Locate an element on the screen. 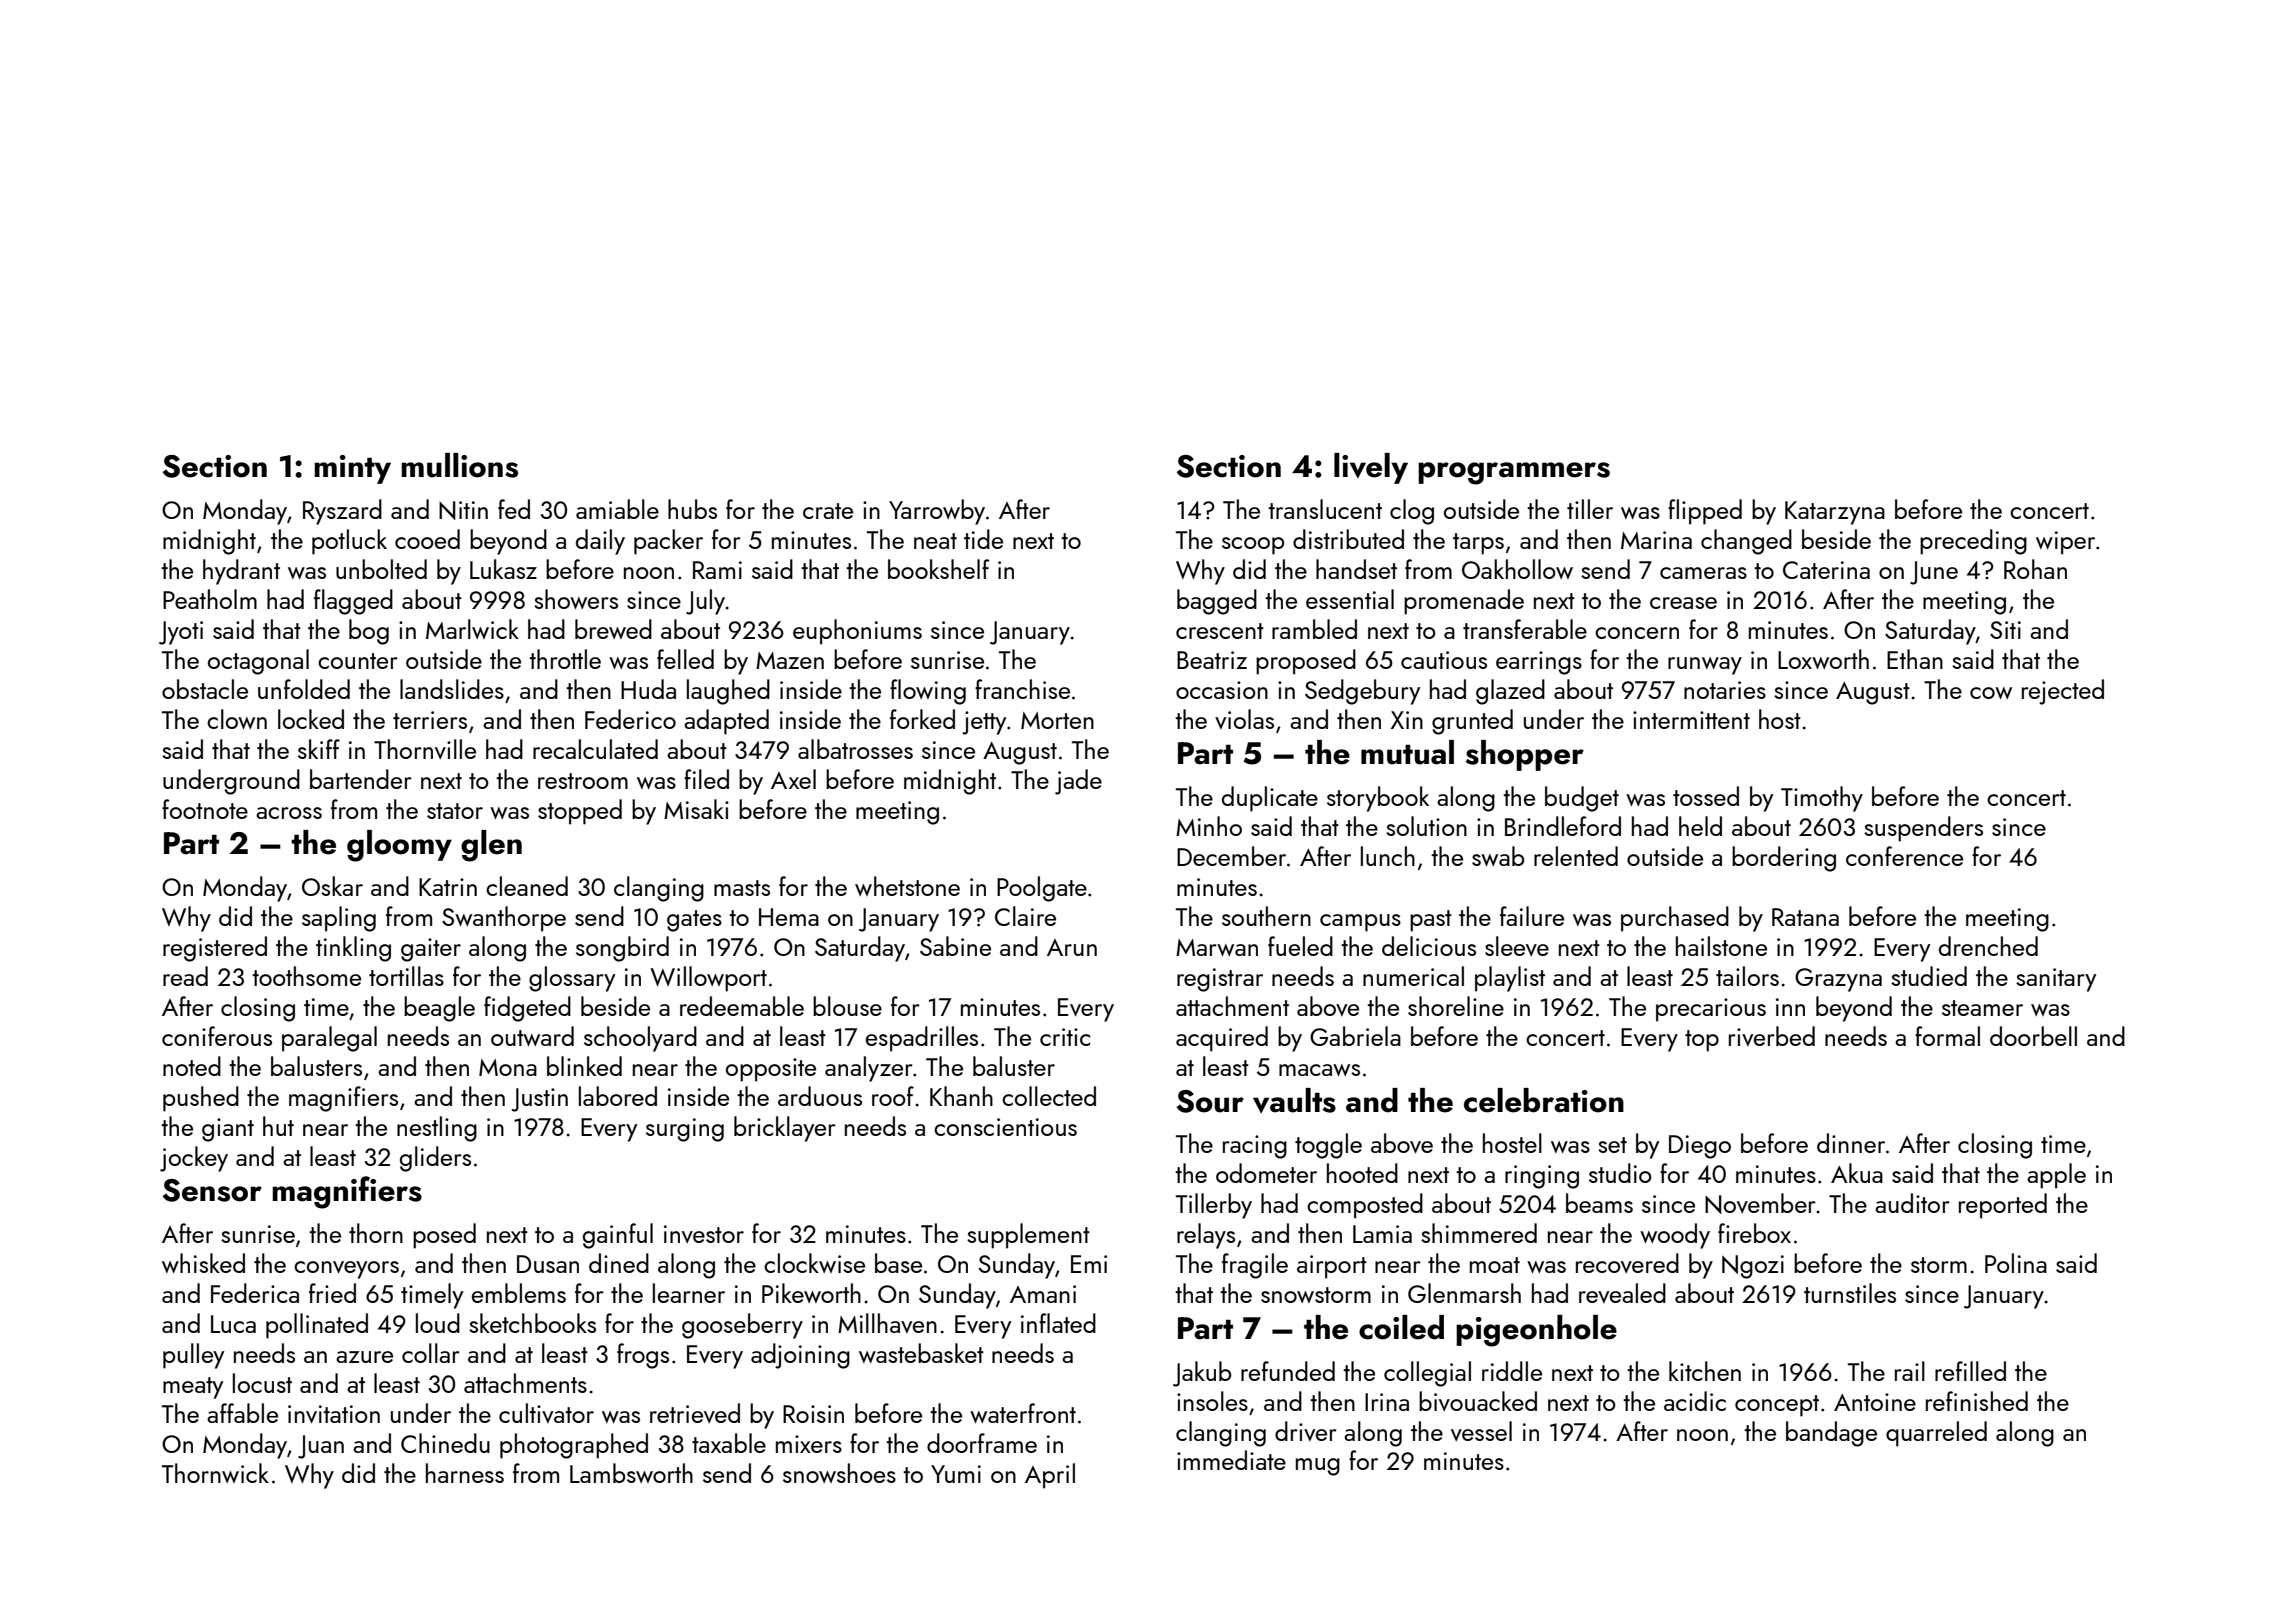 The width and height of the screenshot is (2292, 1620). celebration is located at coordinates (1544, 1100).
